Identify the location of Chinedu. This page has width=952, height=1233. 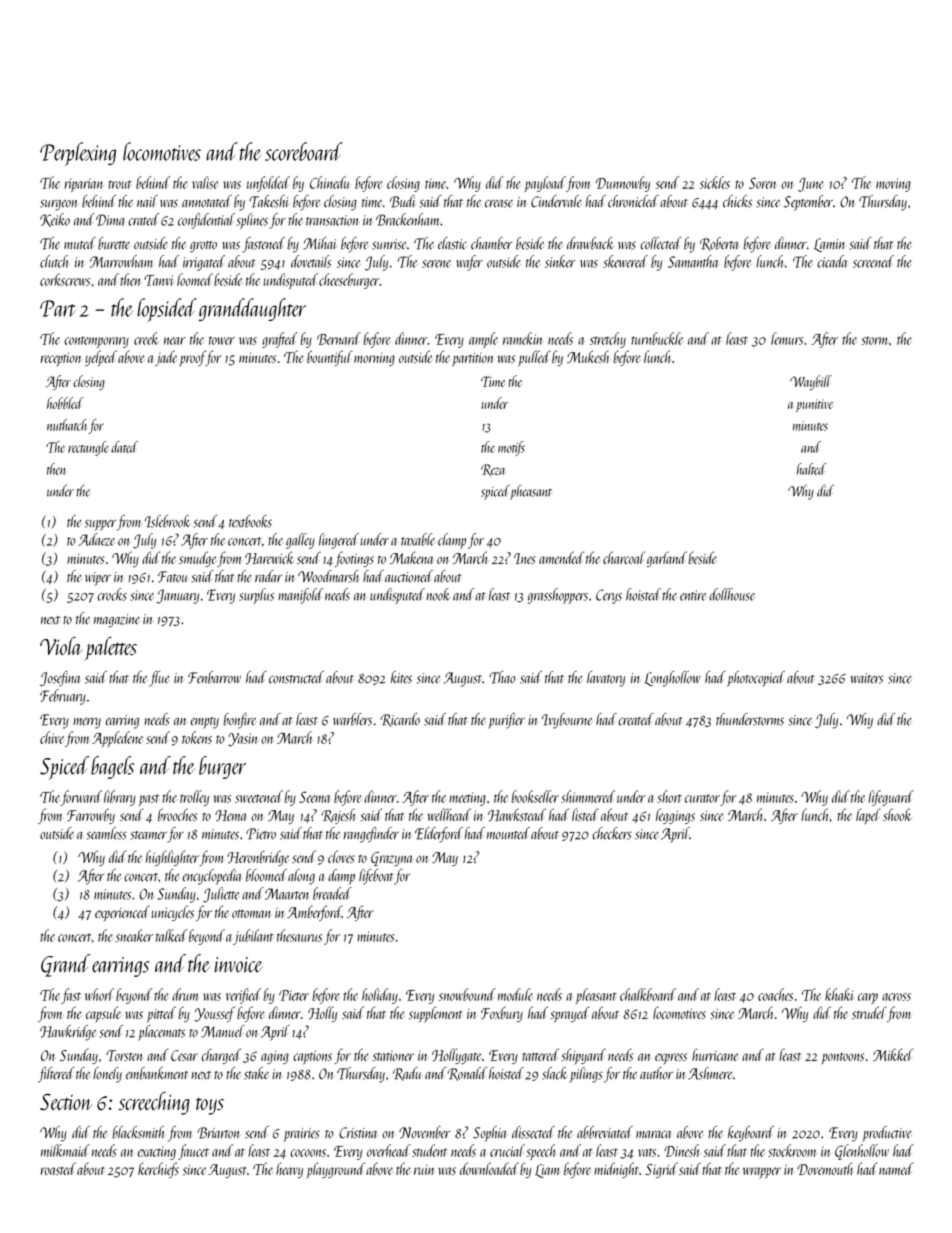
(329, 182).
